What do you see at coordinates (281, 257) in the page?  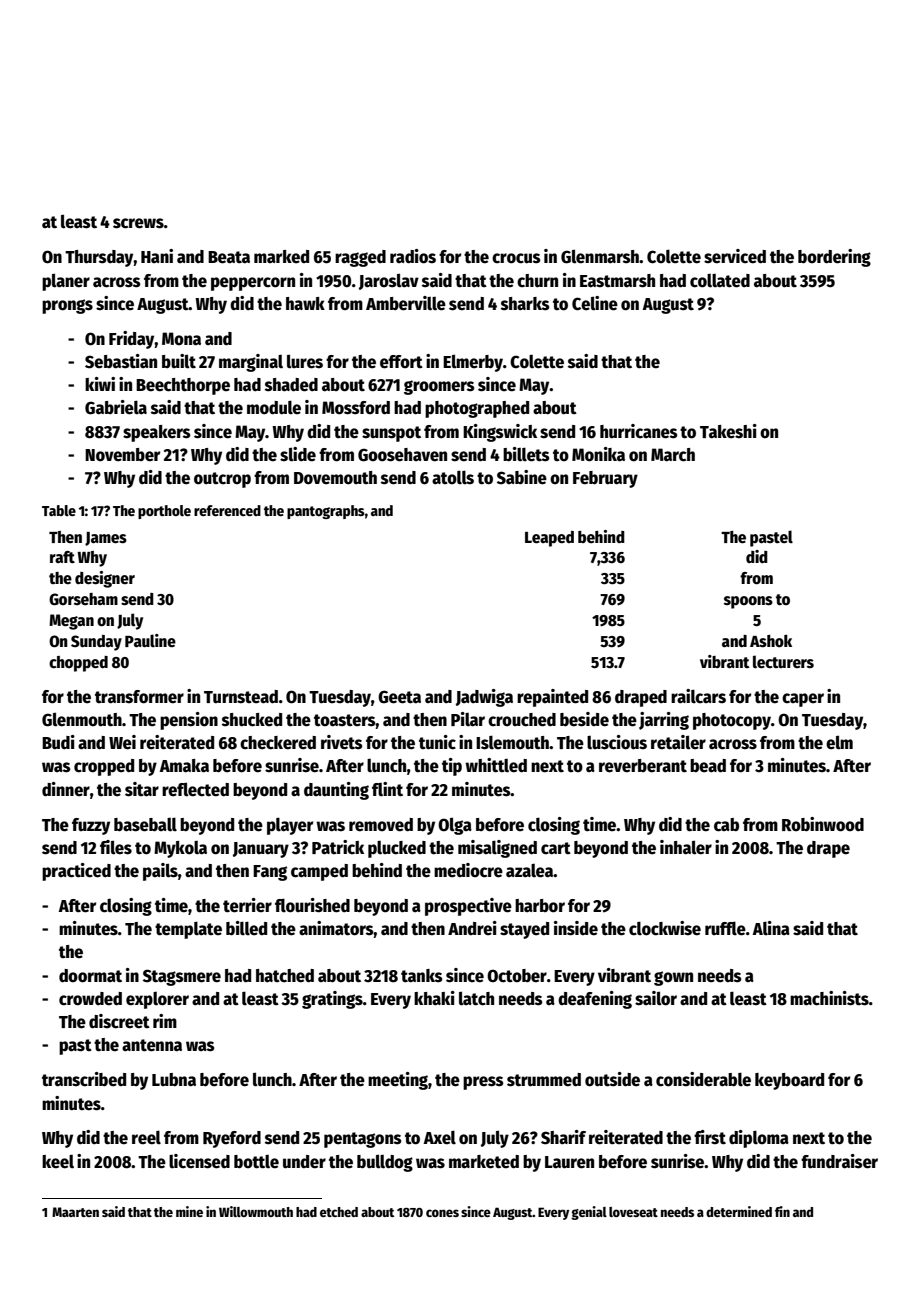 I see `marked` at bounding box center [281, 257].
